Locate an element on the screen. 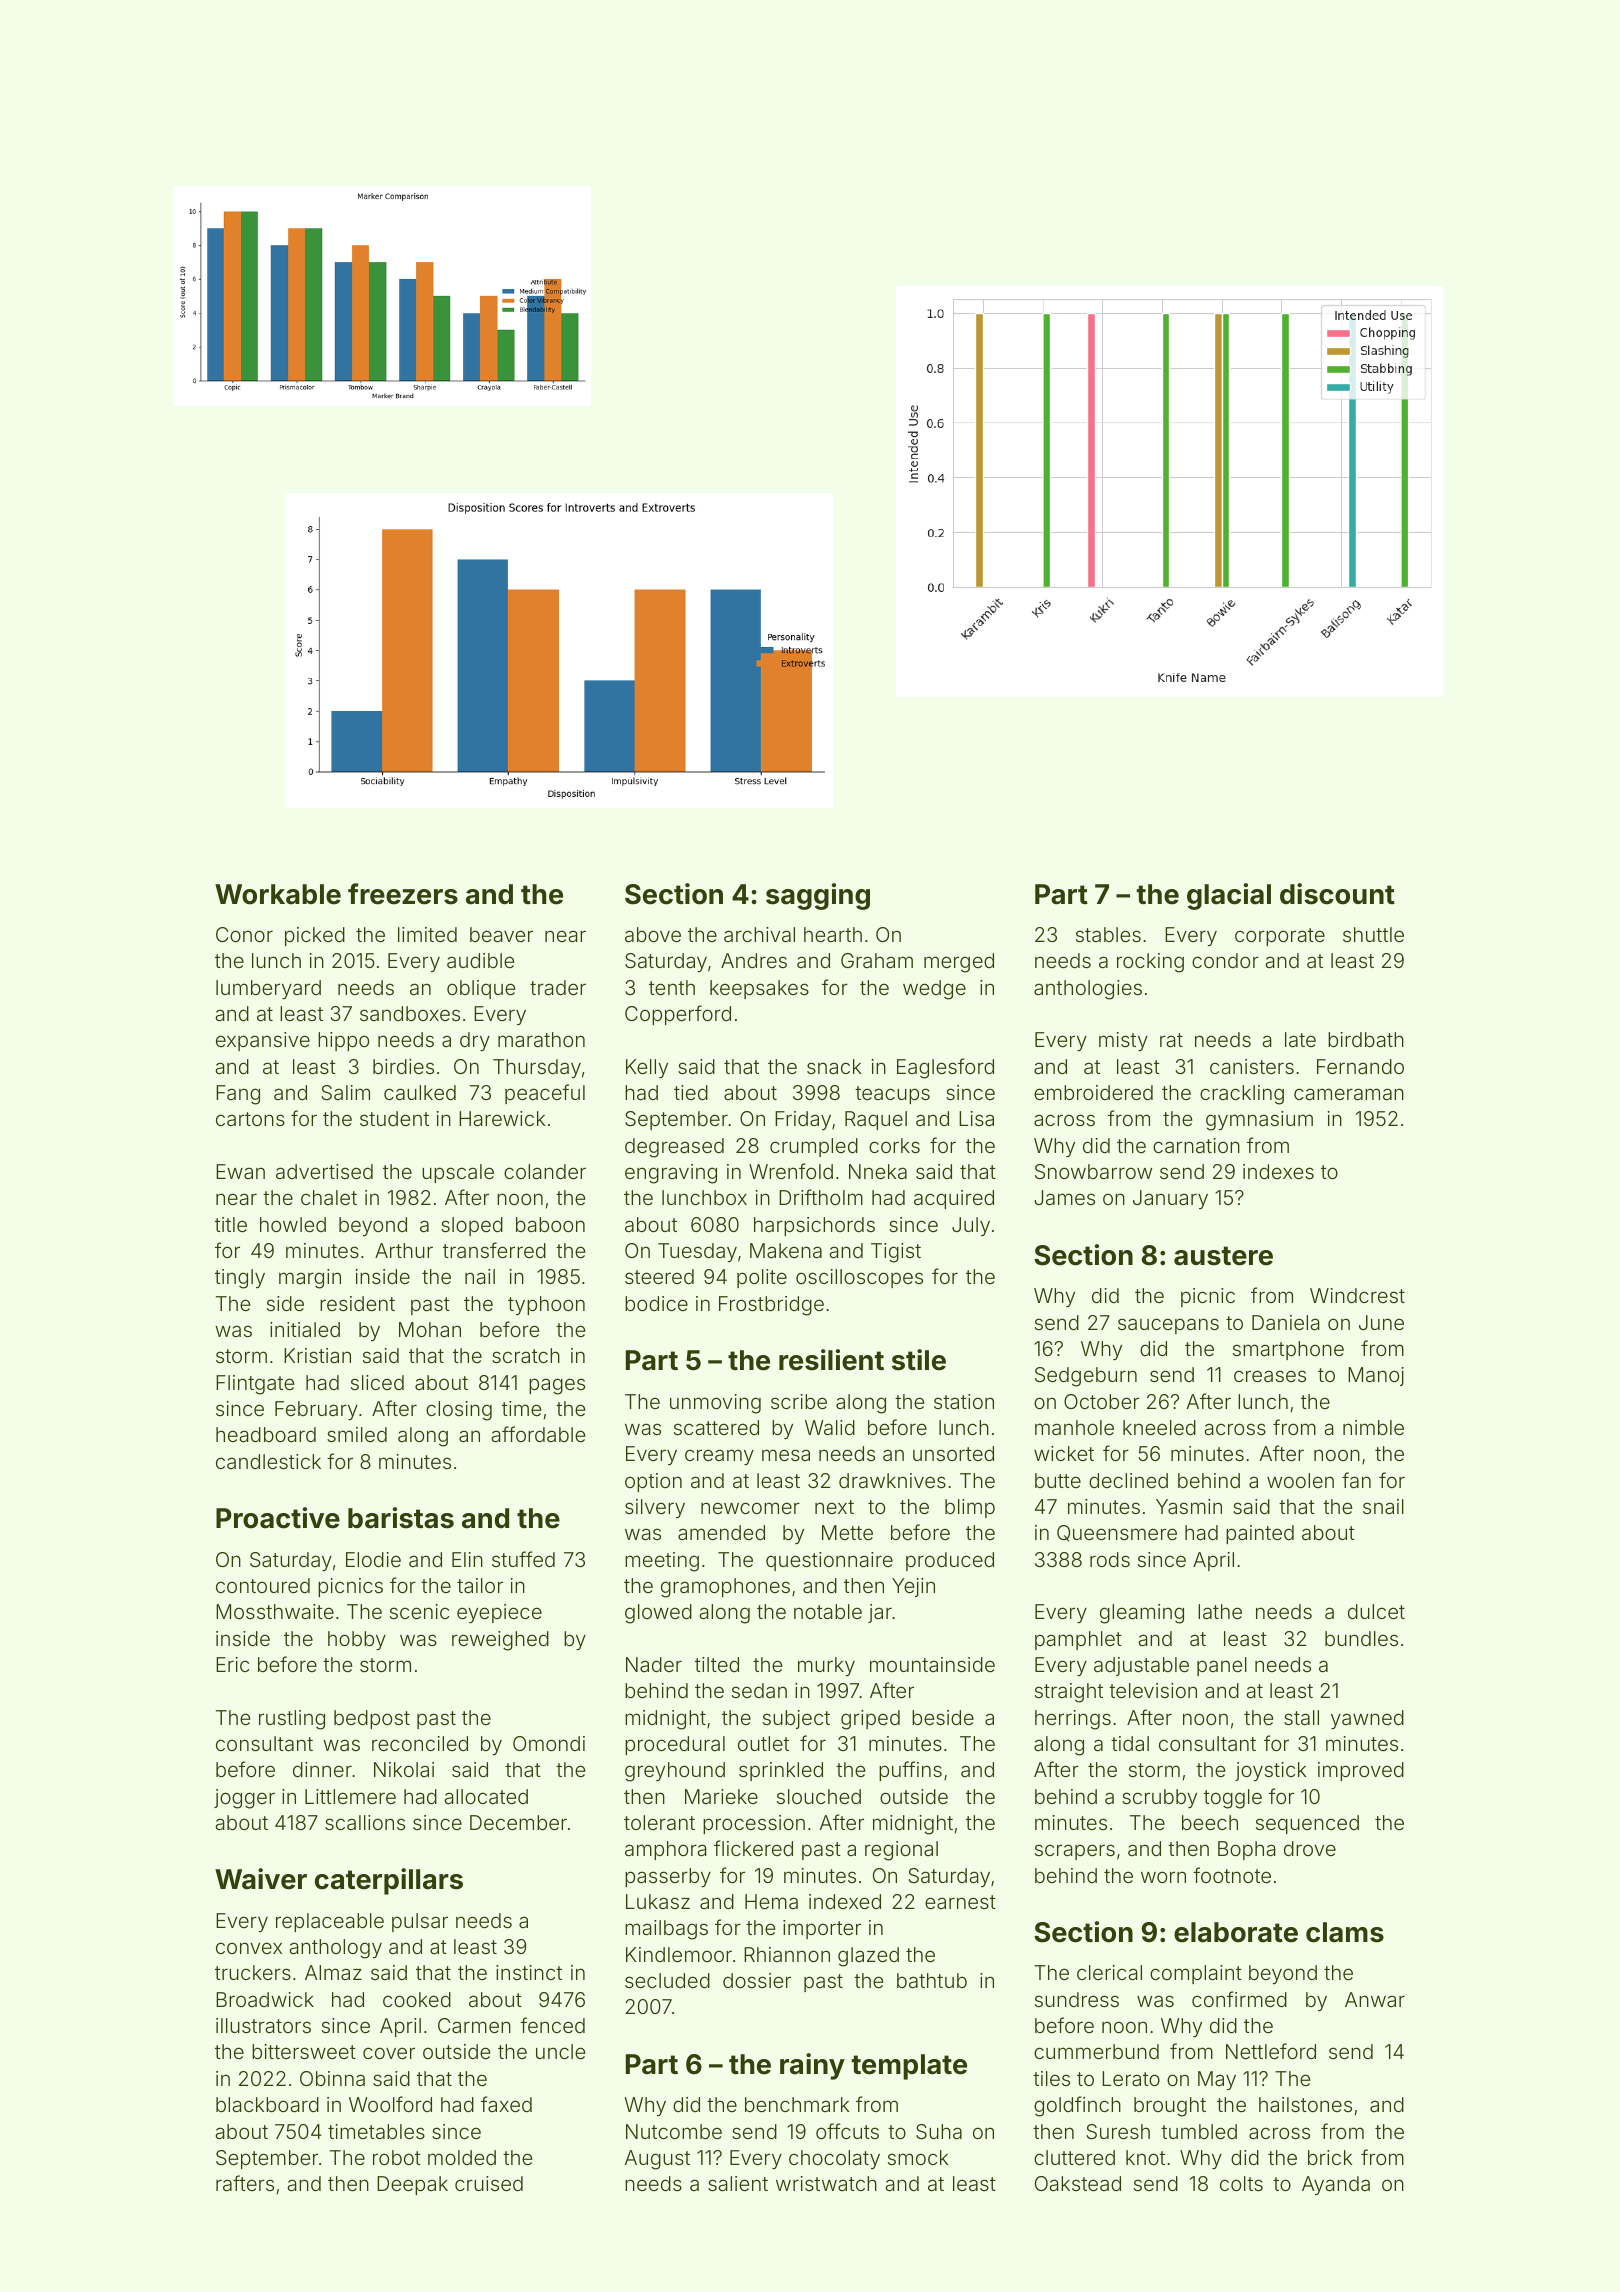 Image resolution: width=1620 pixels, height=2292 pixels. sagging is located at coordinates (818, 896).
